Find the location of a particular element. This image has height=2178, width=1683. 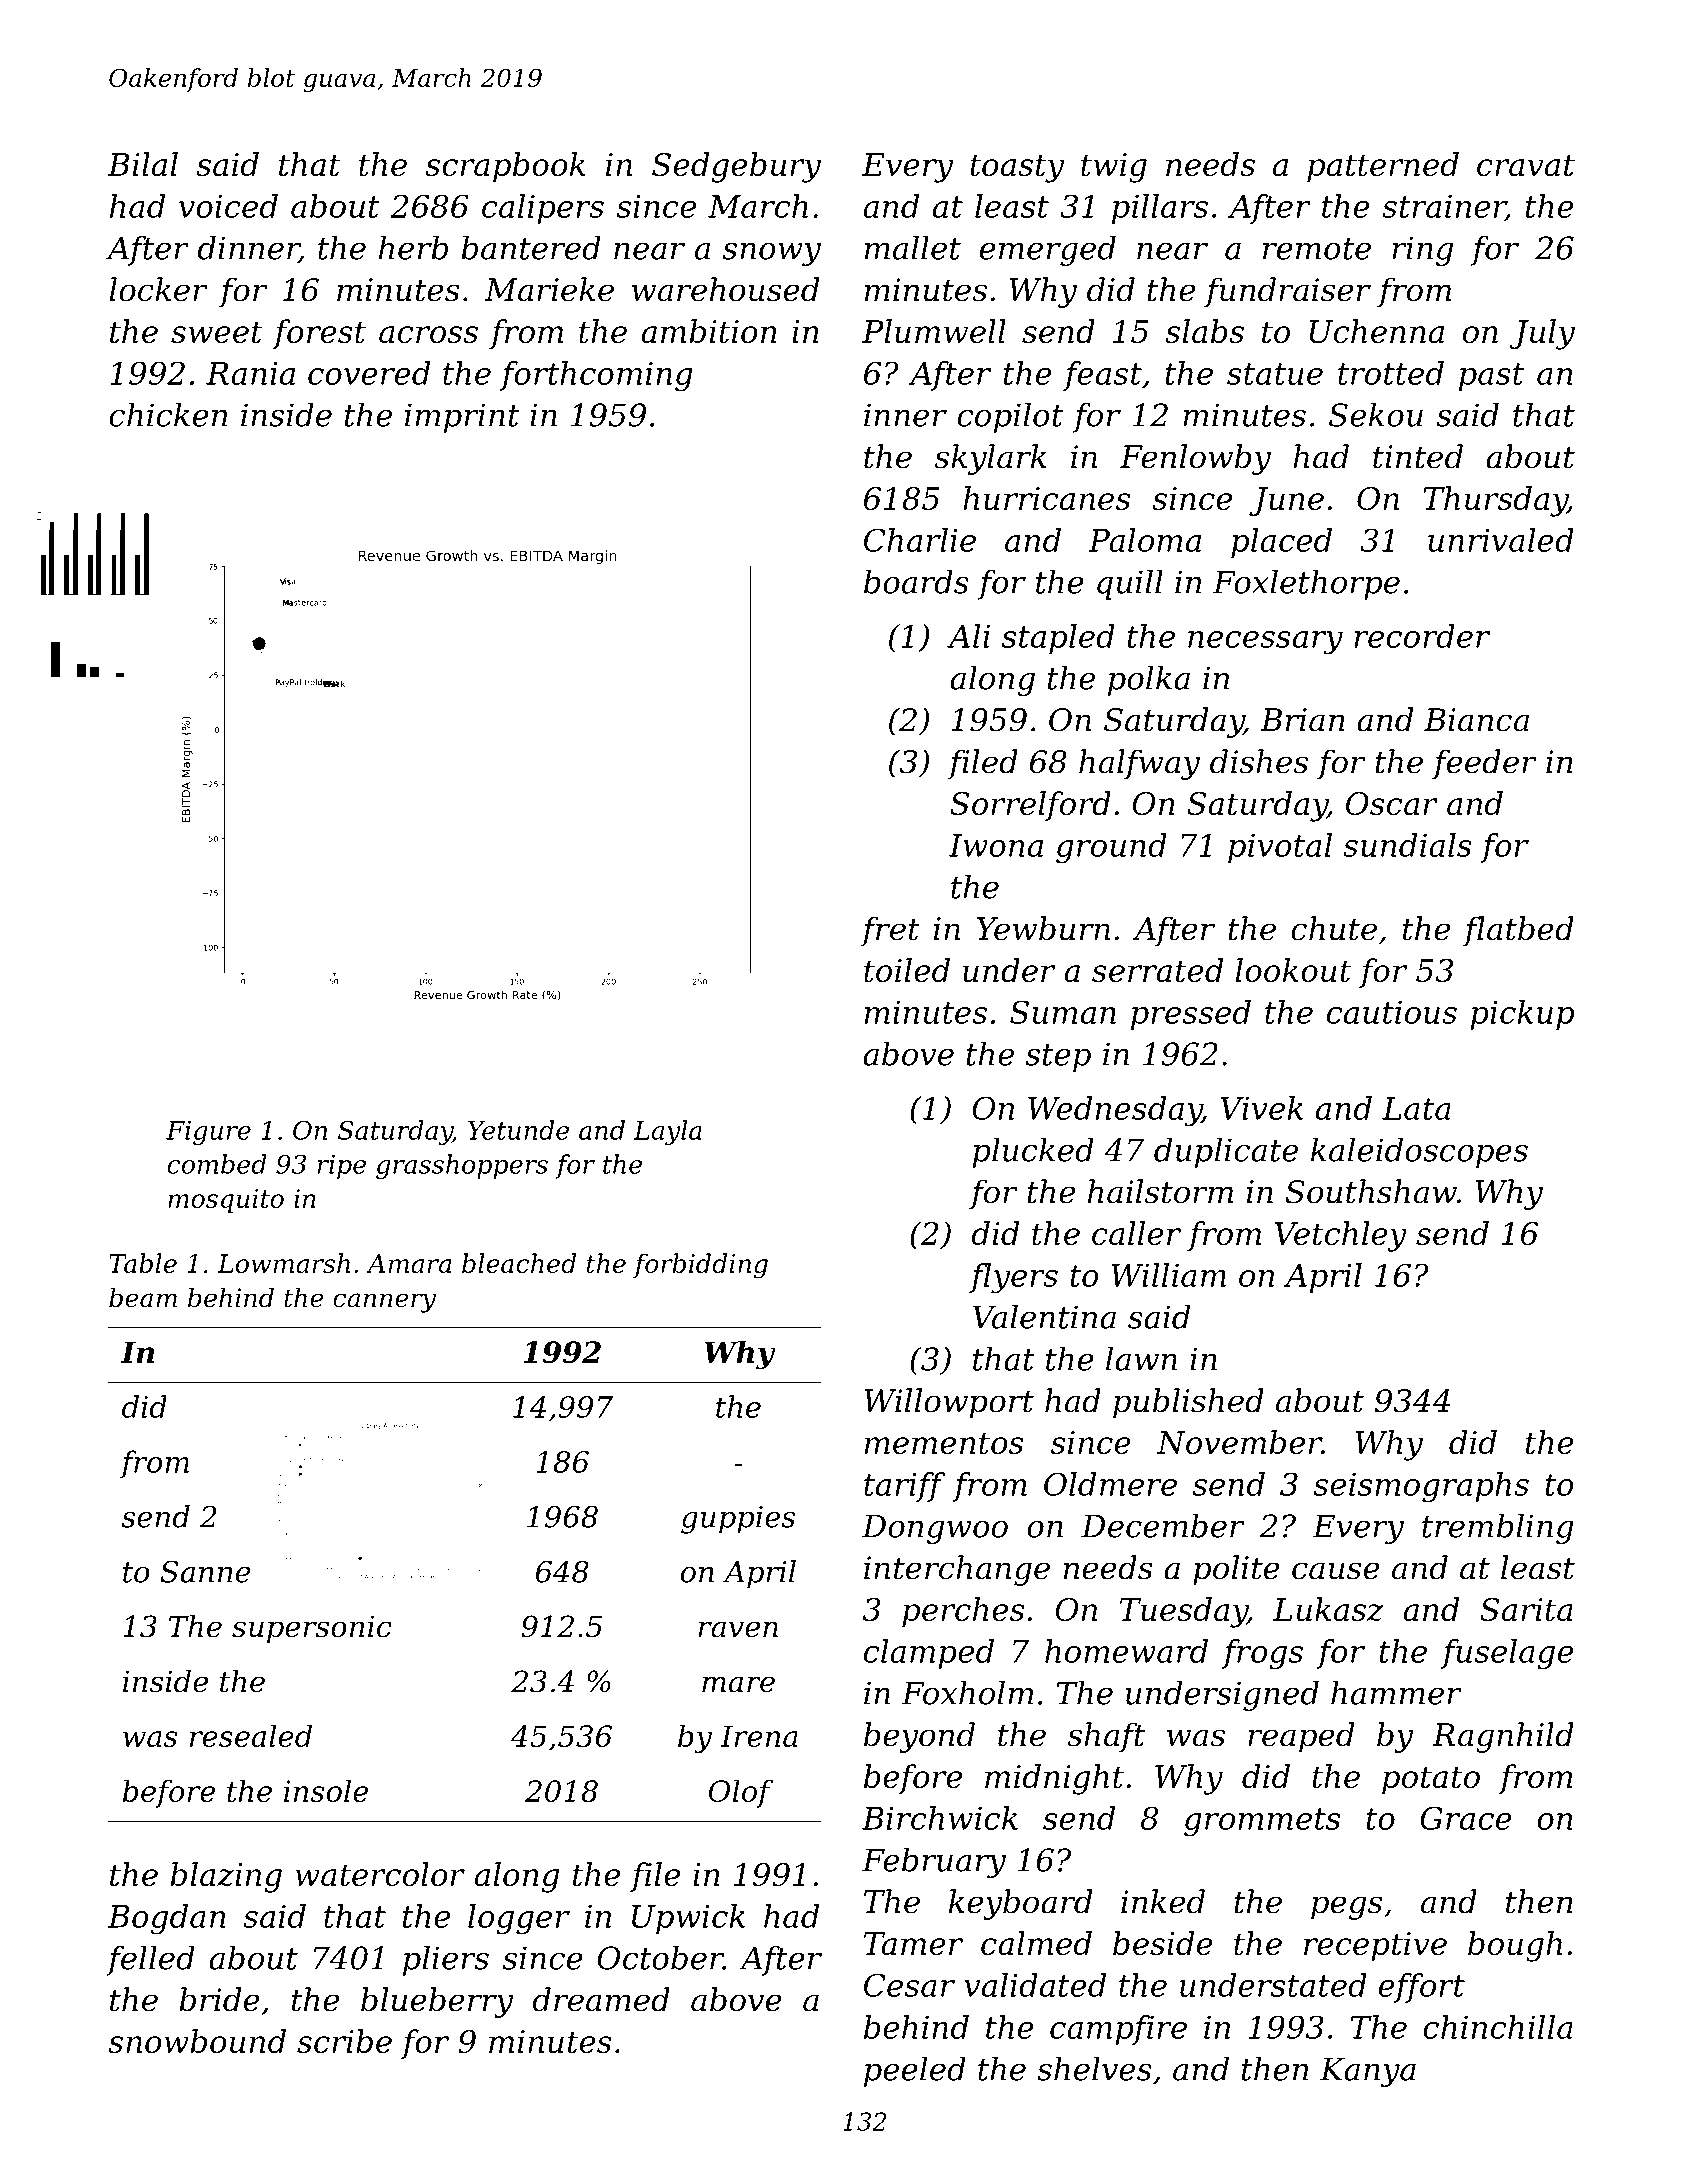

locker is located at coordinates (158, 289).
